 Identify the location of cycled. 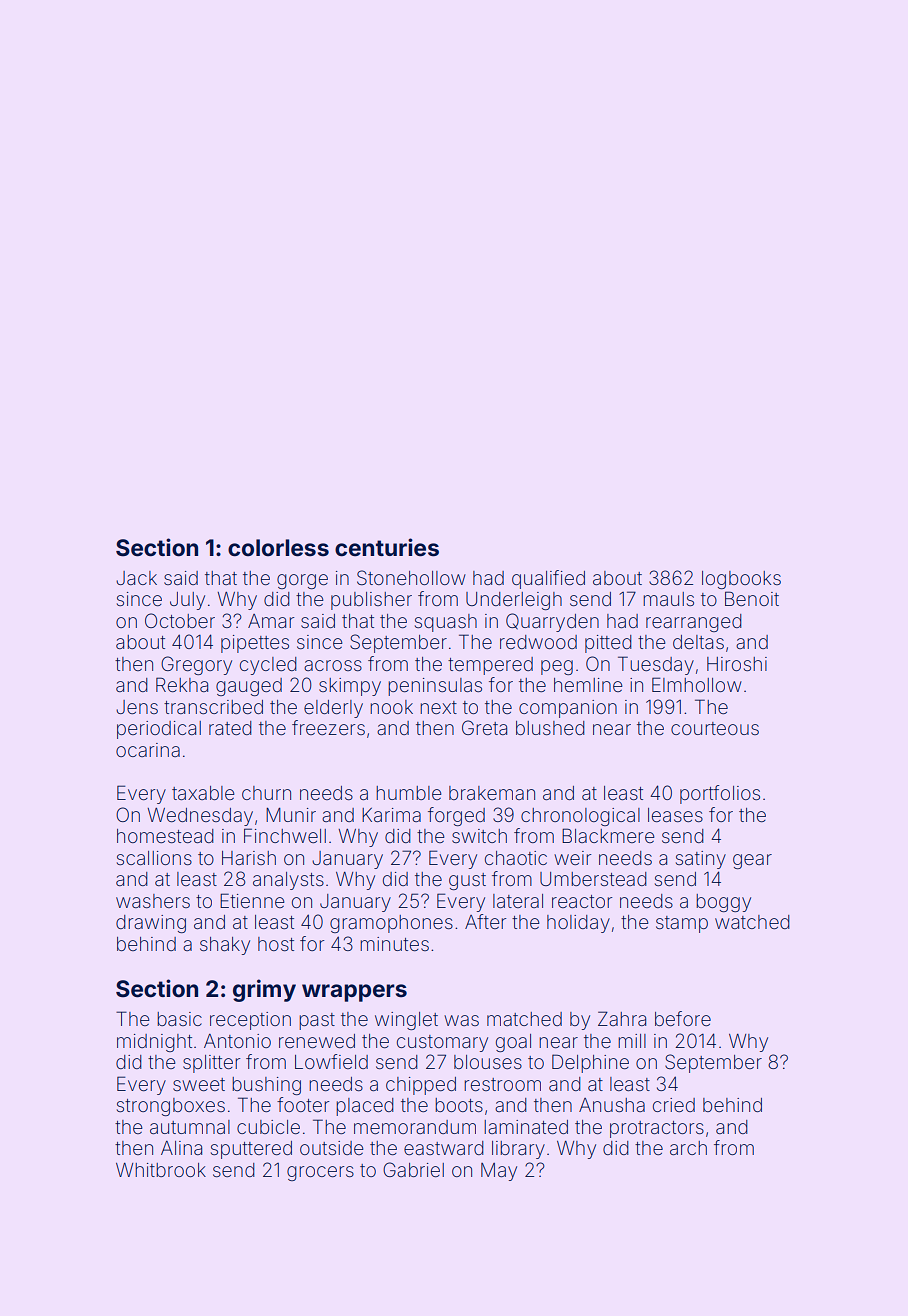
(268, 666).
